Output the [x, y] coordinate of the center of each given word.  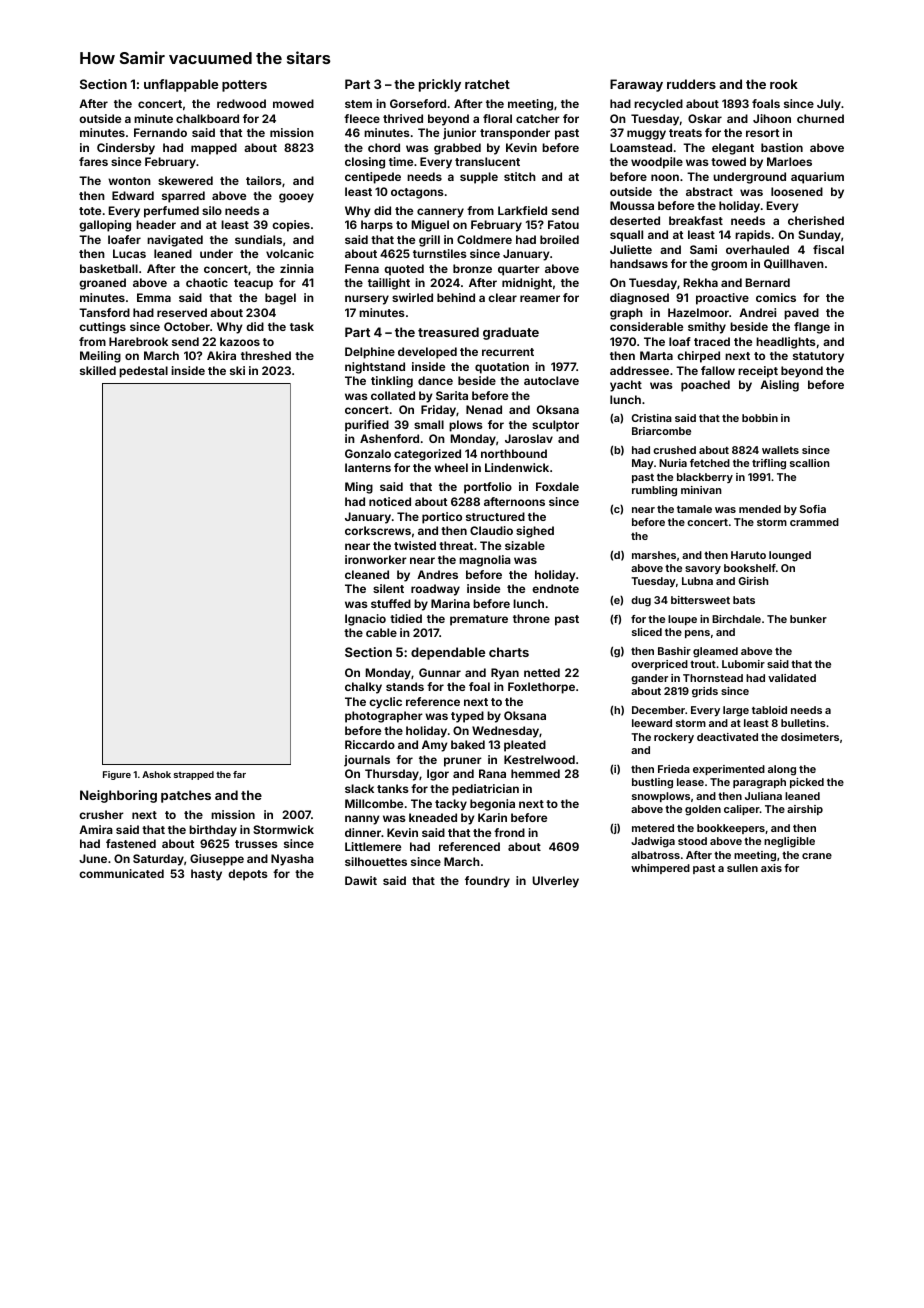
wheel [451, 467]
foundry [487, 882]
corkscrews [378, 530]
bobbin [760, 418]
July [829, 105]
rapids [753, 236]
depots [248, 875]
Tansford [104, 312]
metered [653, 828]
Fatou [563, 224]
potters [244, 86]
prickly [440, 85]
